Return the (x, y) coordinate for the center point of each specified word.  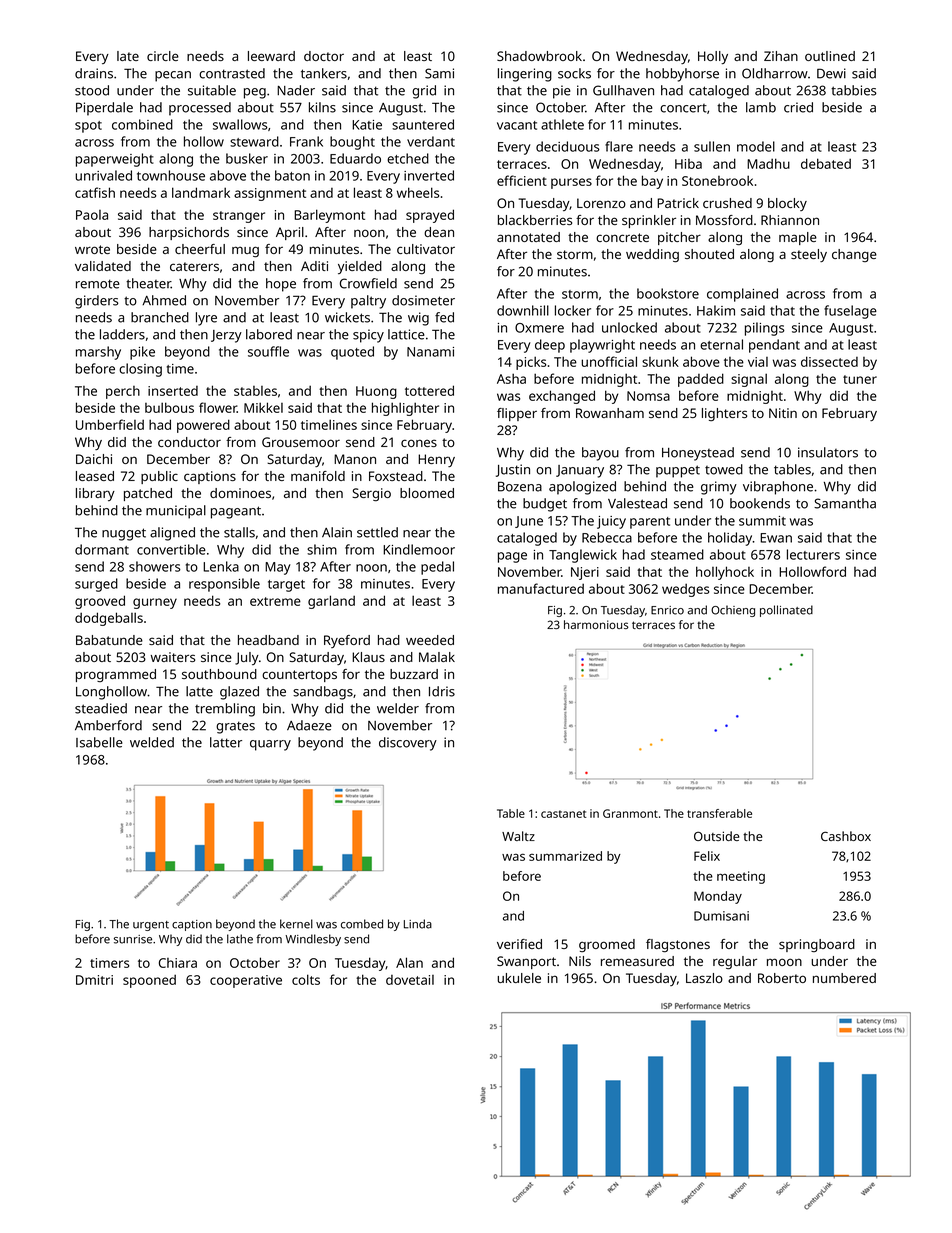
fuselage (850, 312)
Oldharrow (775, 73)
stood (92, 90)
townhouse (171, 175)
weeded (430, 640)
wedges (685, 590)
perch (123, 392)
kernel (296, 924)
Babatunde (109, 640)
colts (306, 979)
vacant (517, 125)
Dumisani (721, 916)
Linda (418, 924)
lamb (761, 107)
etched (408, 158)
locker (573, 310)
